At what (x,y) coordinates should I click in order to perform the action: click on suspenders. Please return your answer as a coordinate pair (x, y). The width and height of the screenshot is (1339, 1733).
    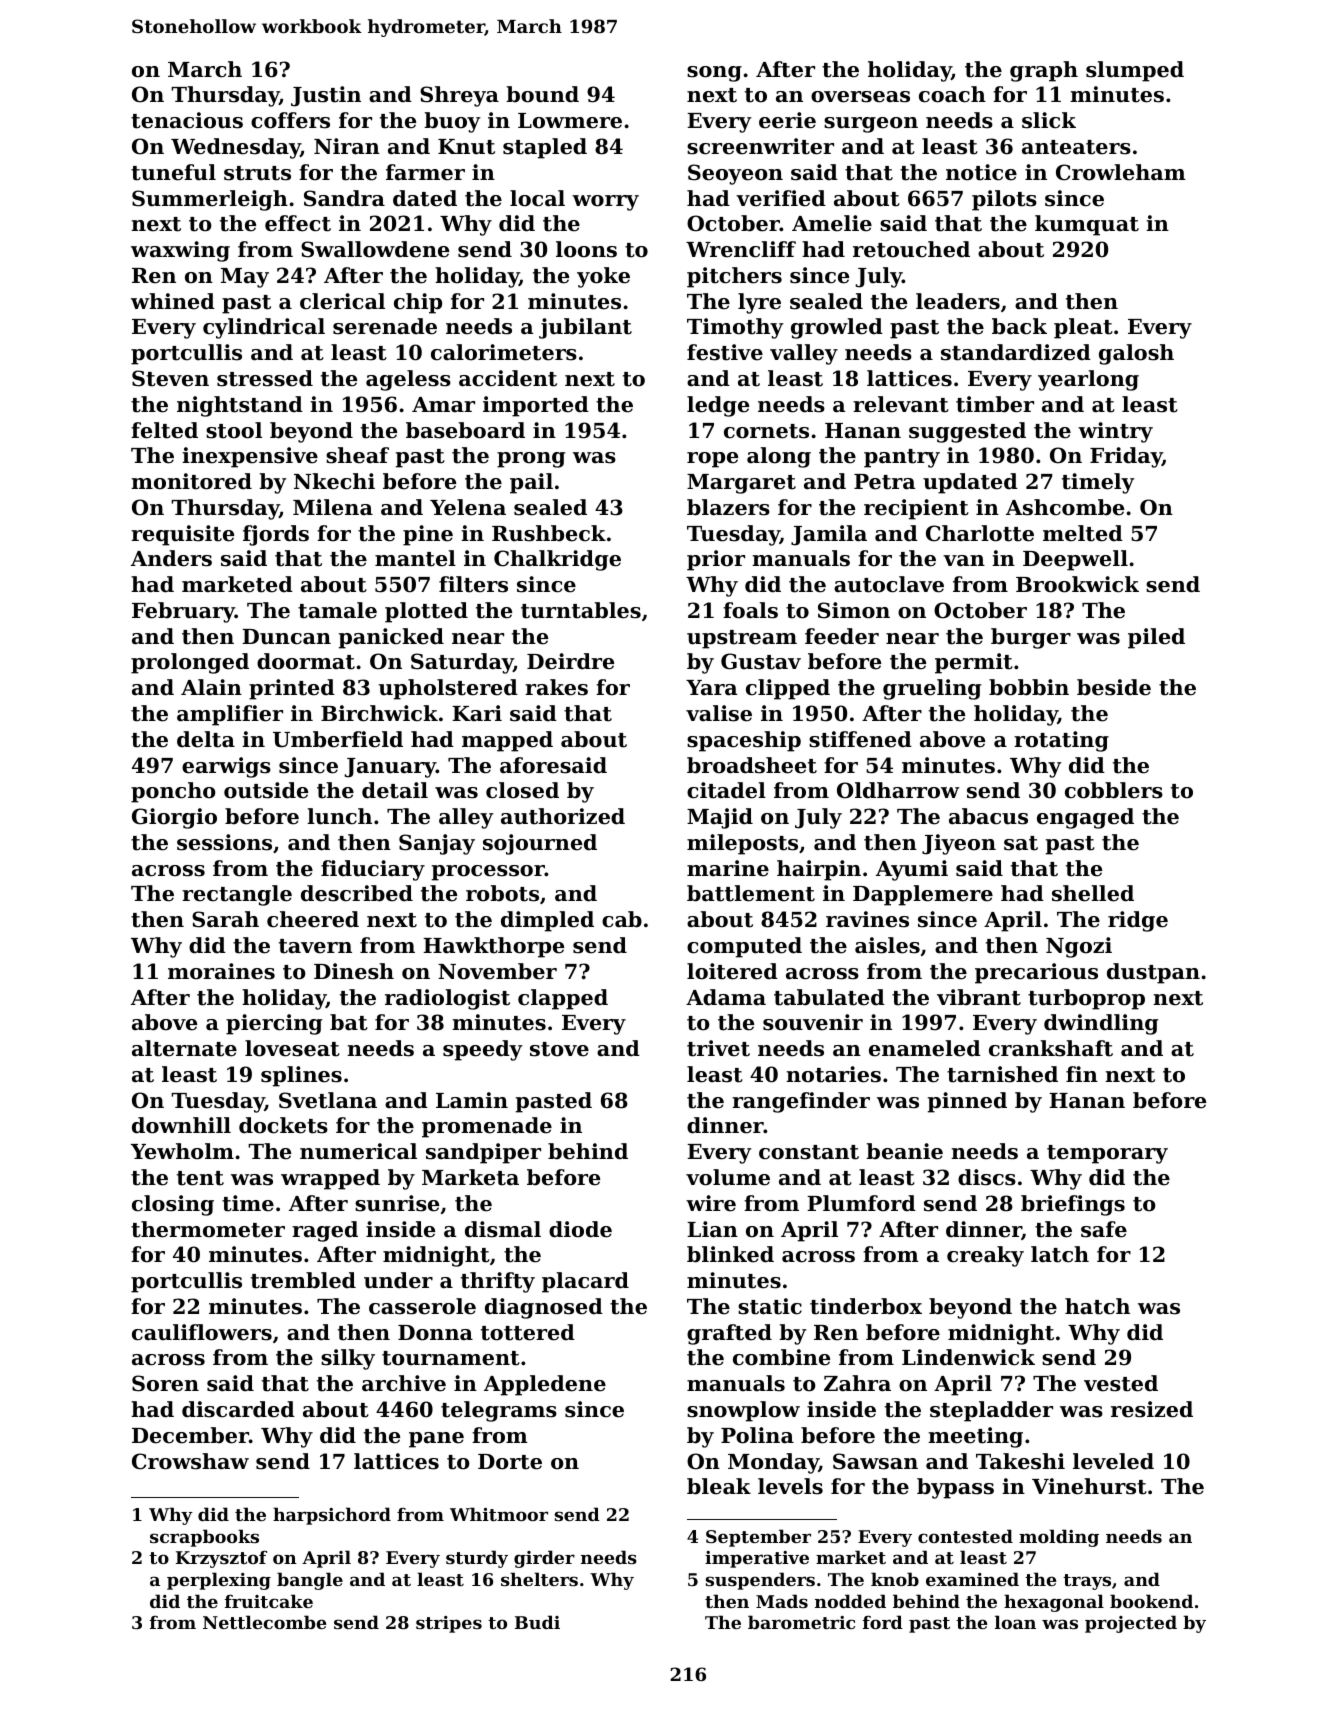
    Looking at the image, I should click on (760, 1581).
